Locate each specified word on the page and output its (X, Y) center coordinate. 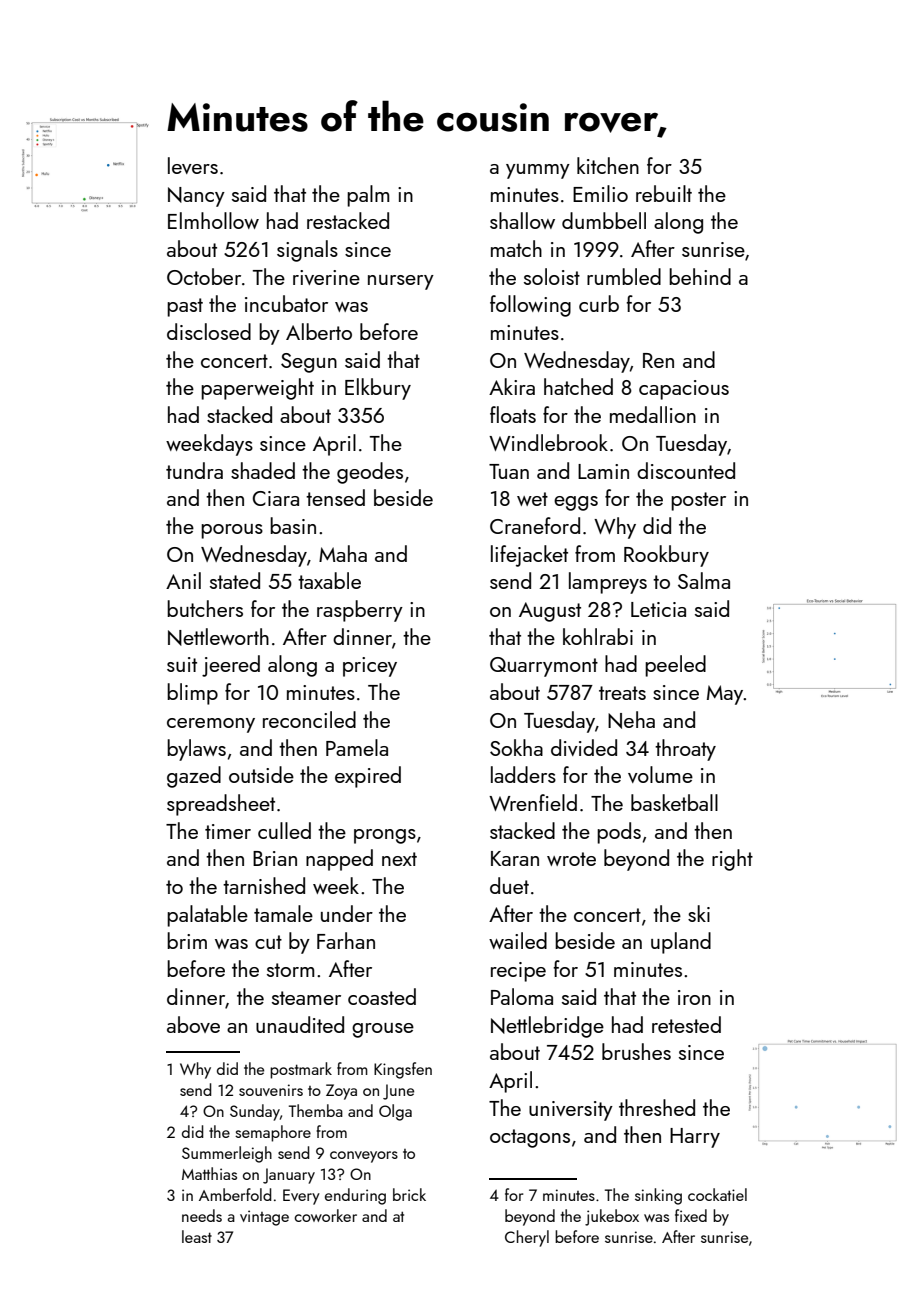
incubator (286, 303)
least (197, 1236)
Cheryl (527, 1238)
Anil (183, 580)
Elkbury (378, 389)
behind (700, 276)
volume (660, 774)
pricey (370, 667)
